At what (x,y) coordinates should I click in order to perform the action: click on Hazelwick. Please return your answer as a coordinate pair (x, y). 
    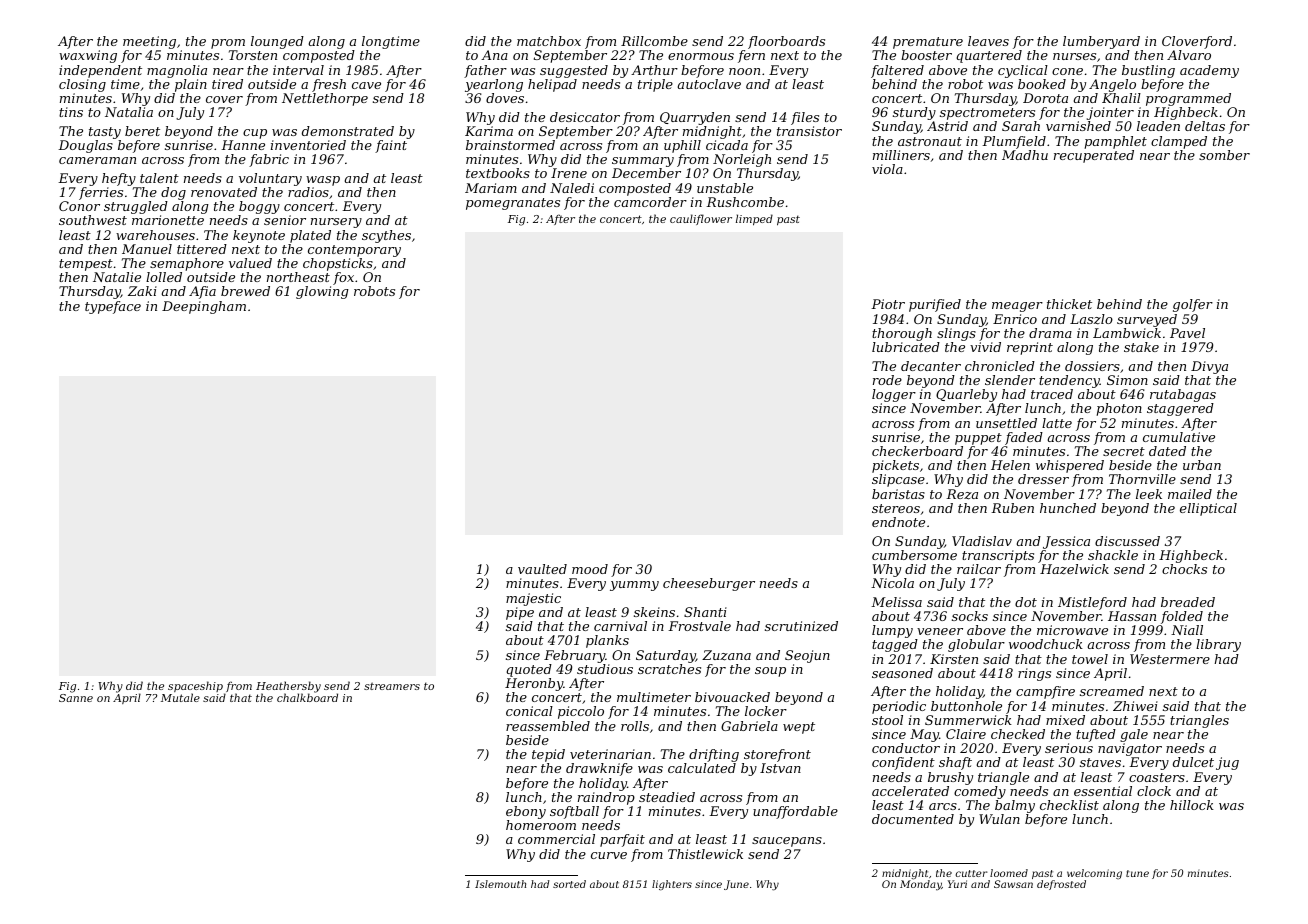
    Looking at the image, I should click on (1074, 569).
